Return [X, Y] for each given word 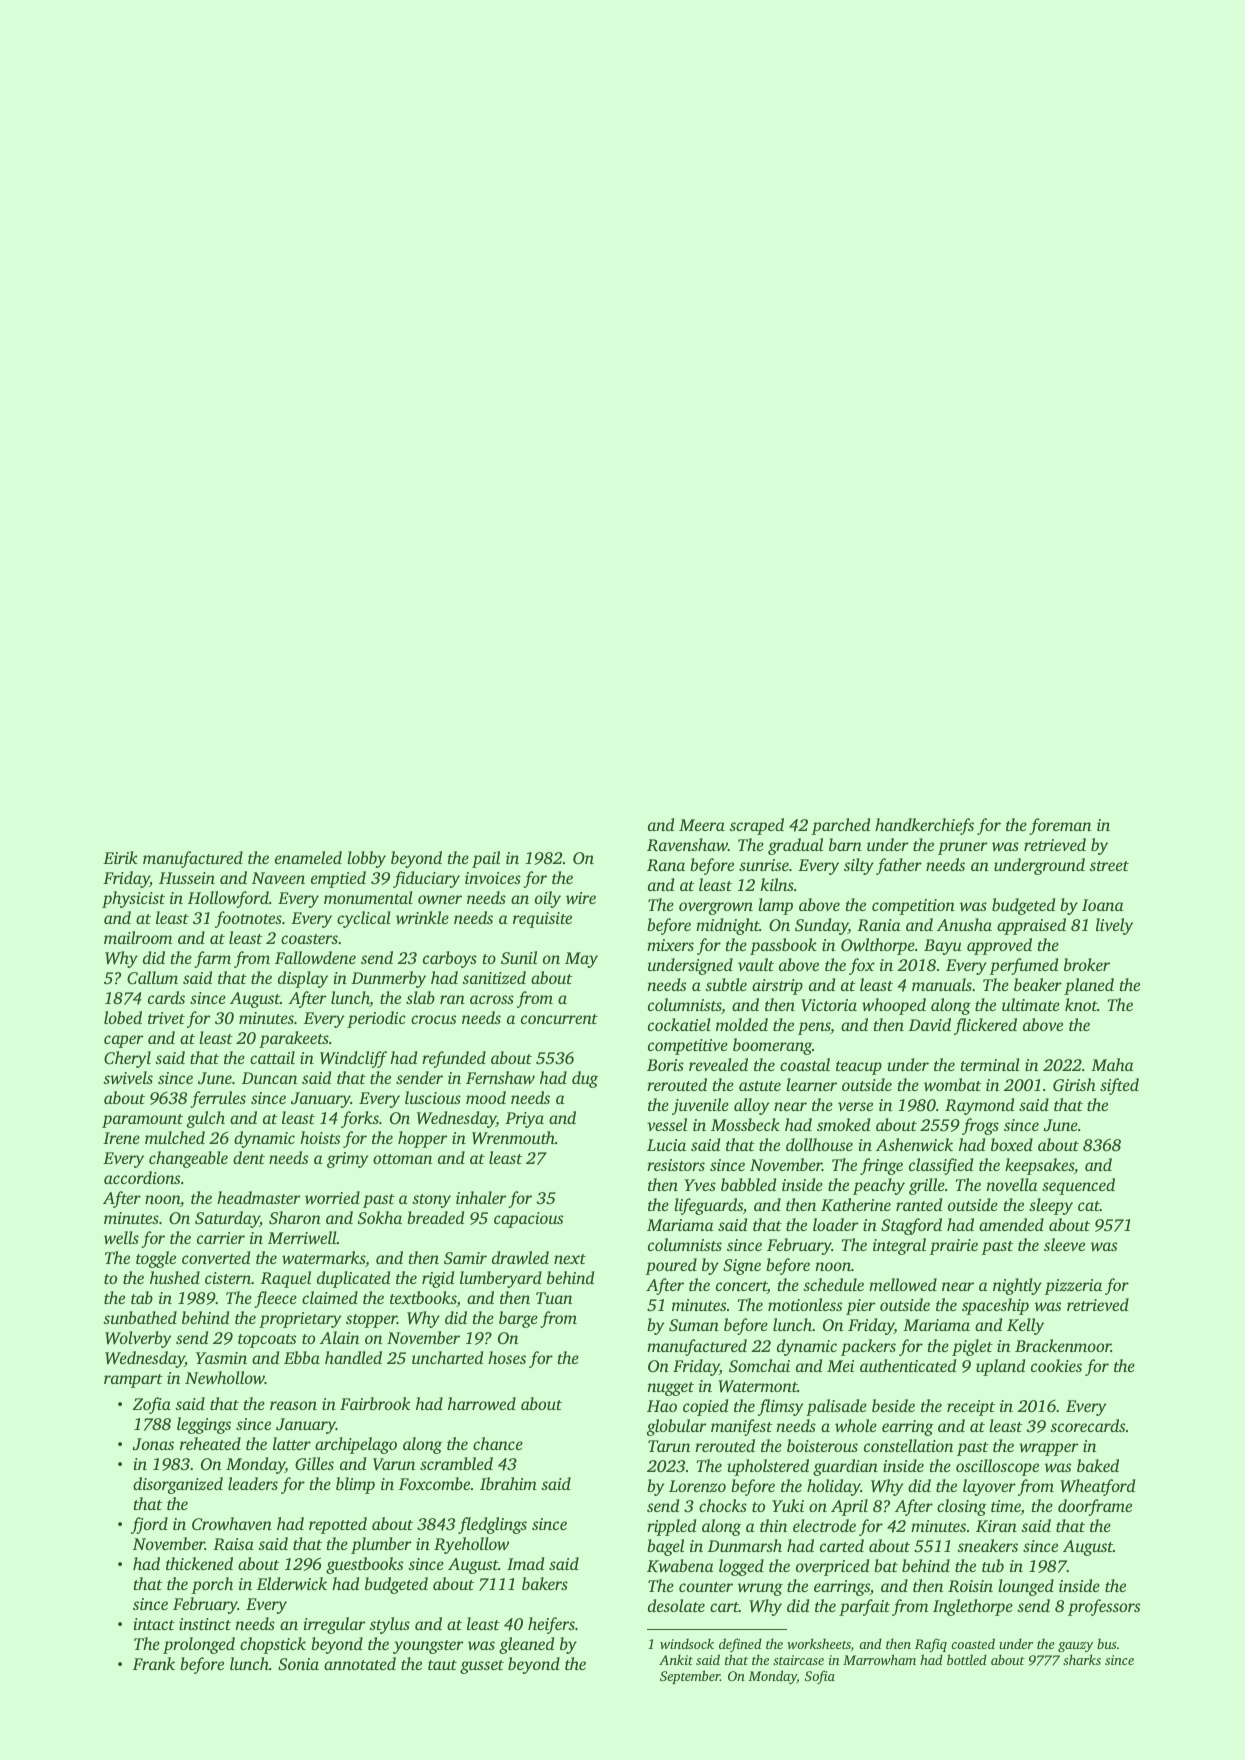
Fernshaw [500, 1077]
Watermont [758, 1386]
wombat [952, 1084]
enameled [308, 857]
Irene [121, 1138]
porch [212, 1585]
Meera [702, 825]
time [1006, 1507]
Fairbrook [375, 1403]
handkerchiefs [924, 826]
